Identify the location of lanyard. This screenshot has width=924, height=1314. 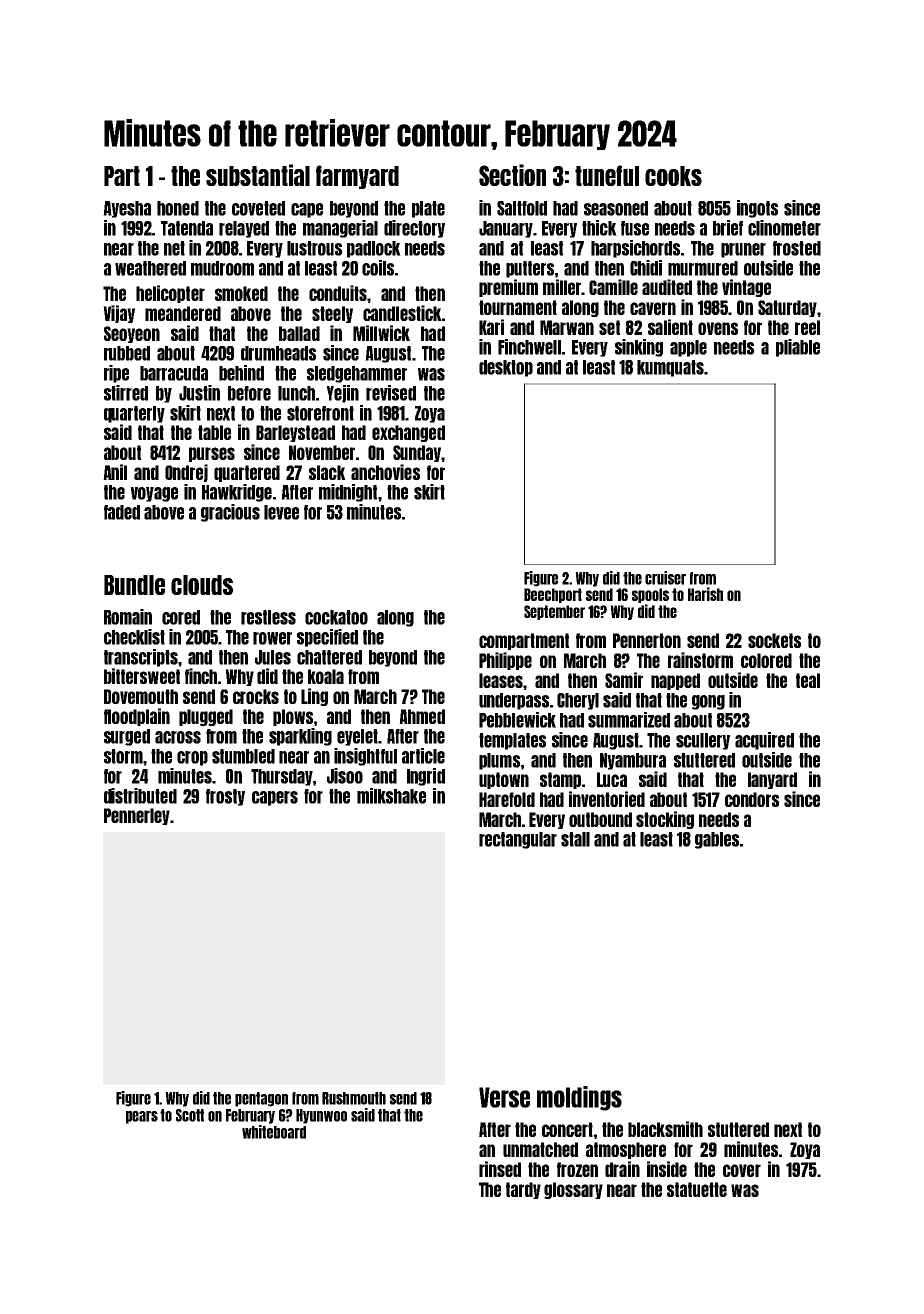
(772, 780).
